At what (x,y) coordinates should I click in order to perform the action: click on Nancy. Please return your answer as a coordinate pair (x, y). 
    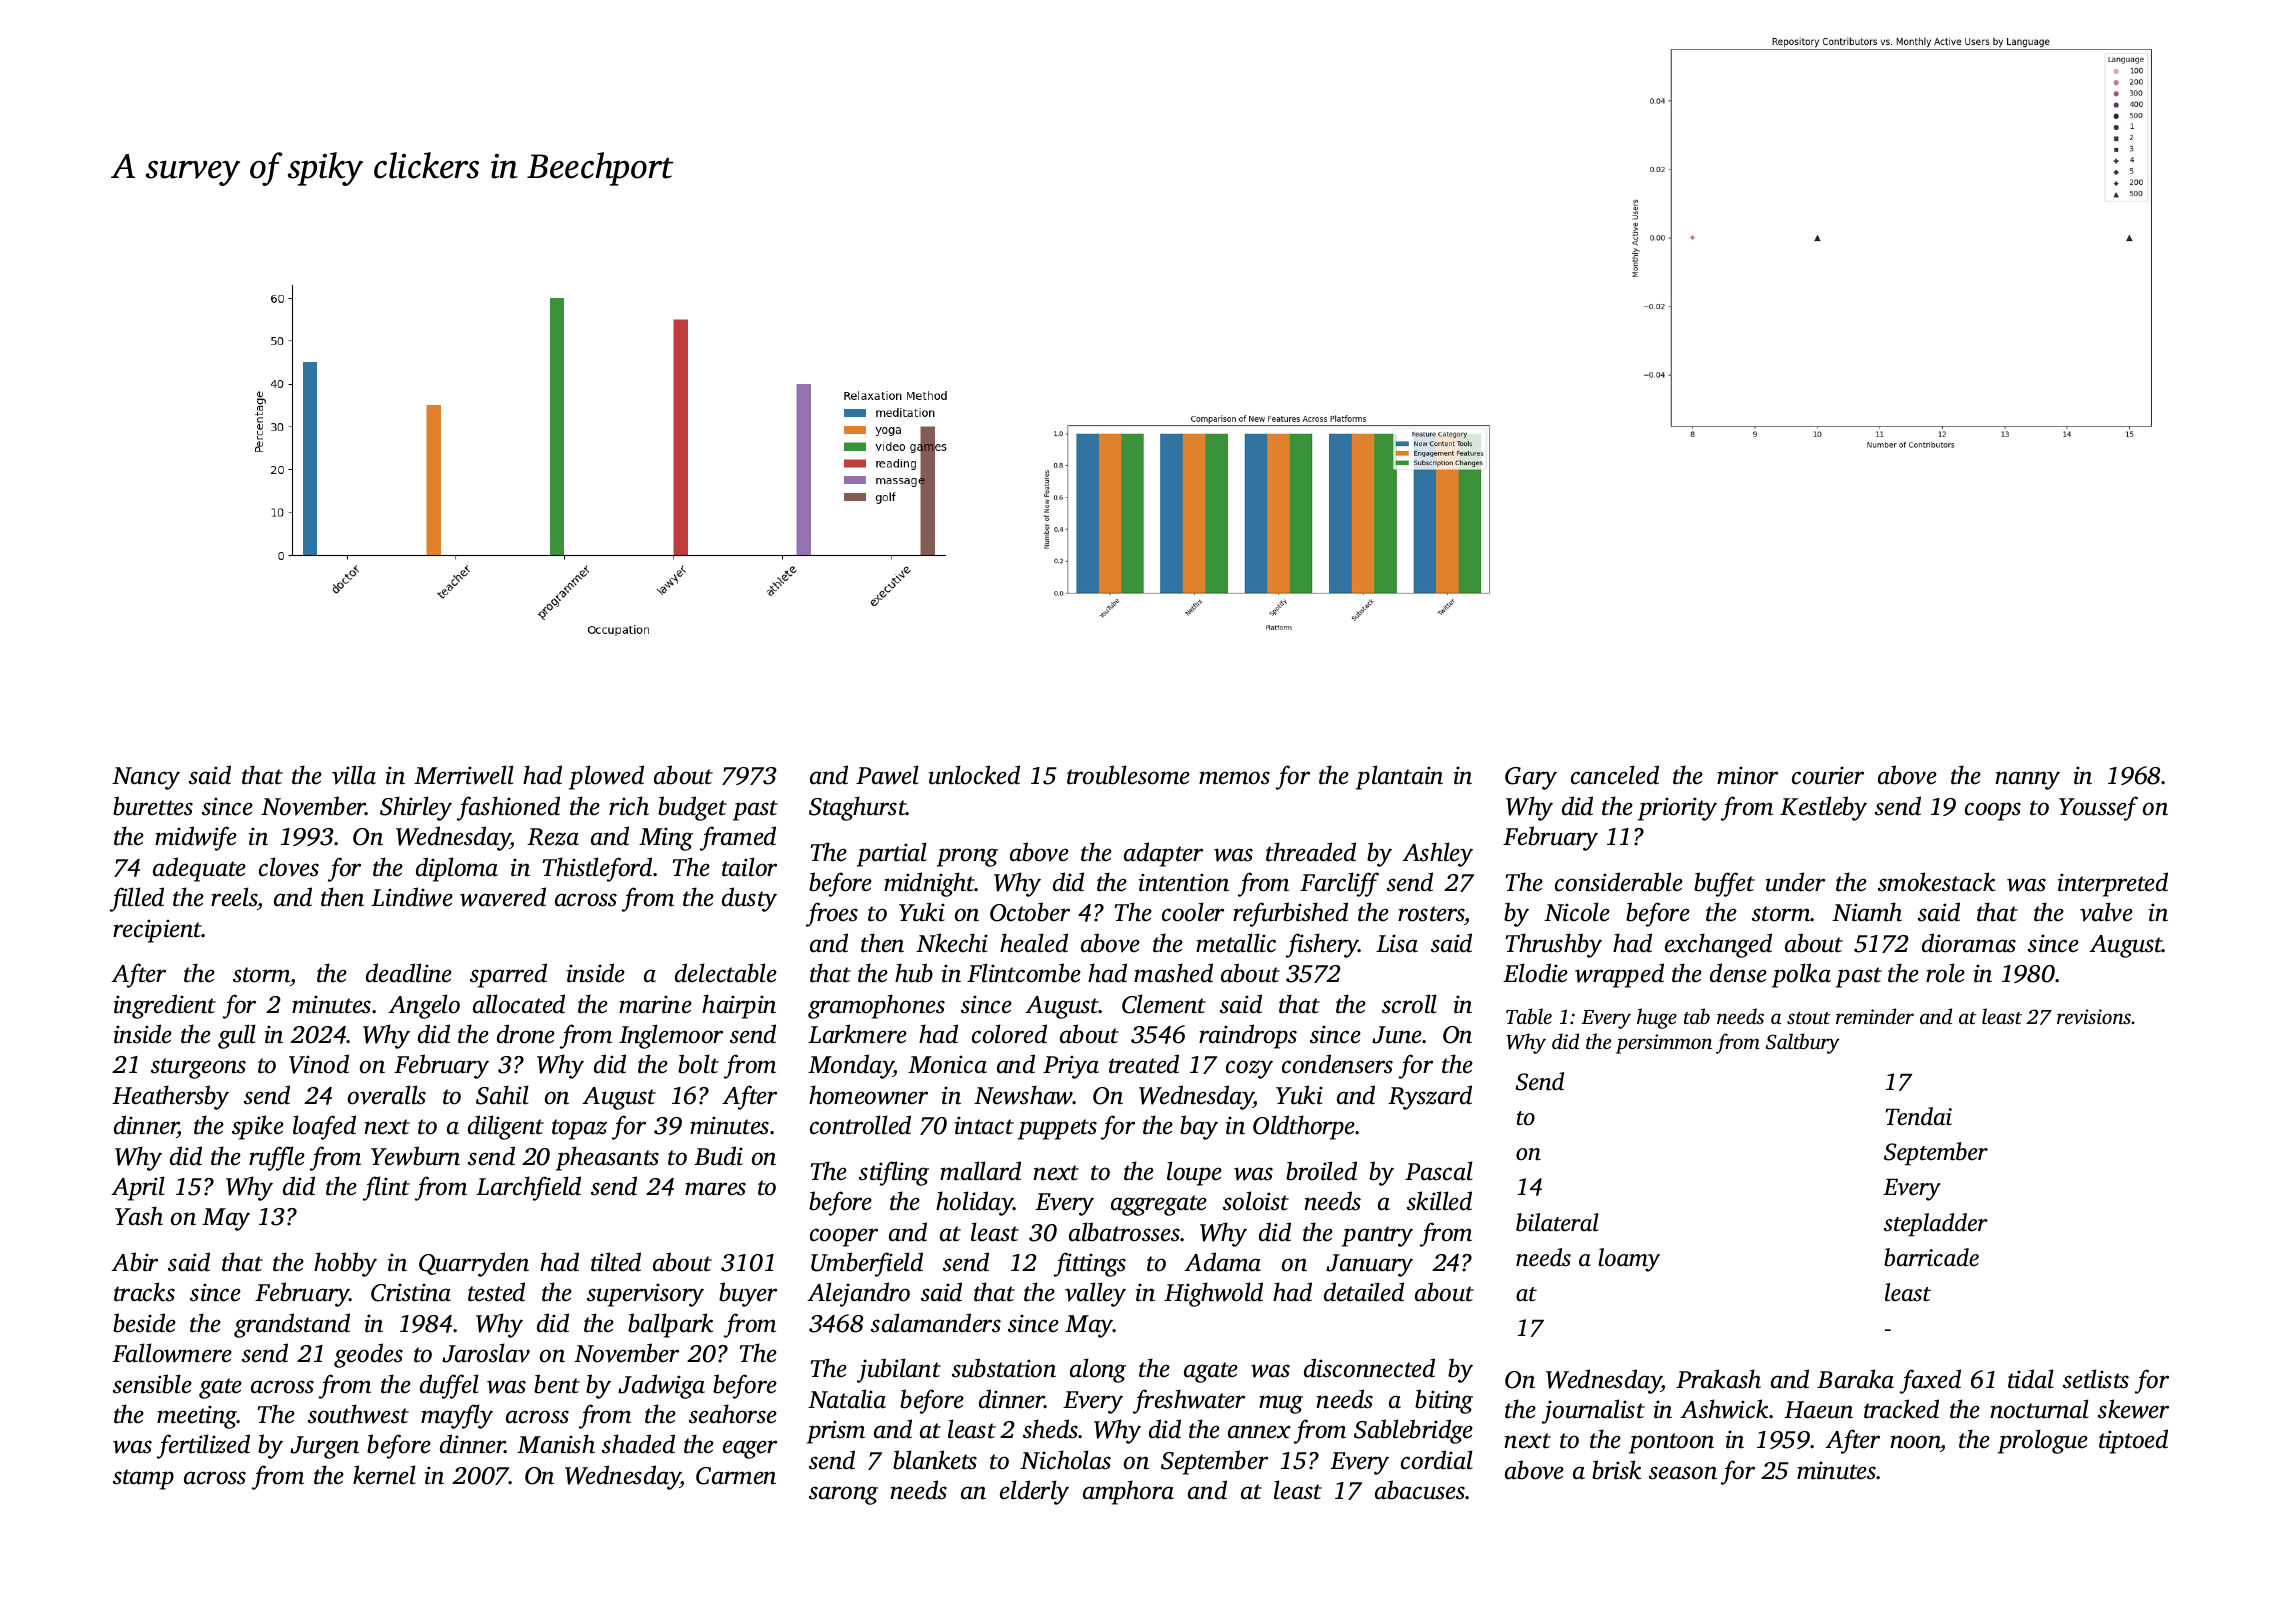
    Looking at the image, I should click on (146, 778).
